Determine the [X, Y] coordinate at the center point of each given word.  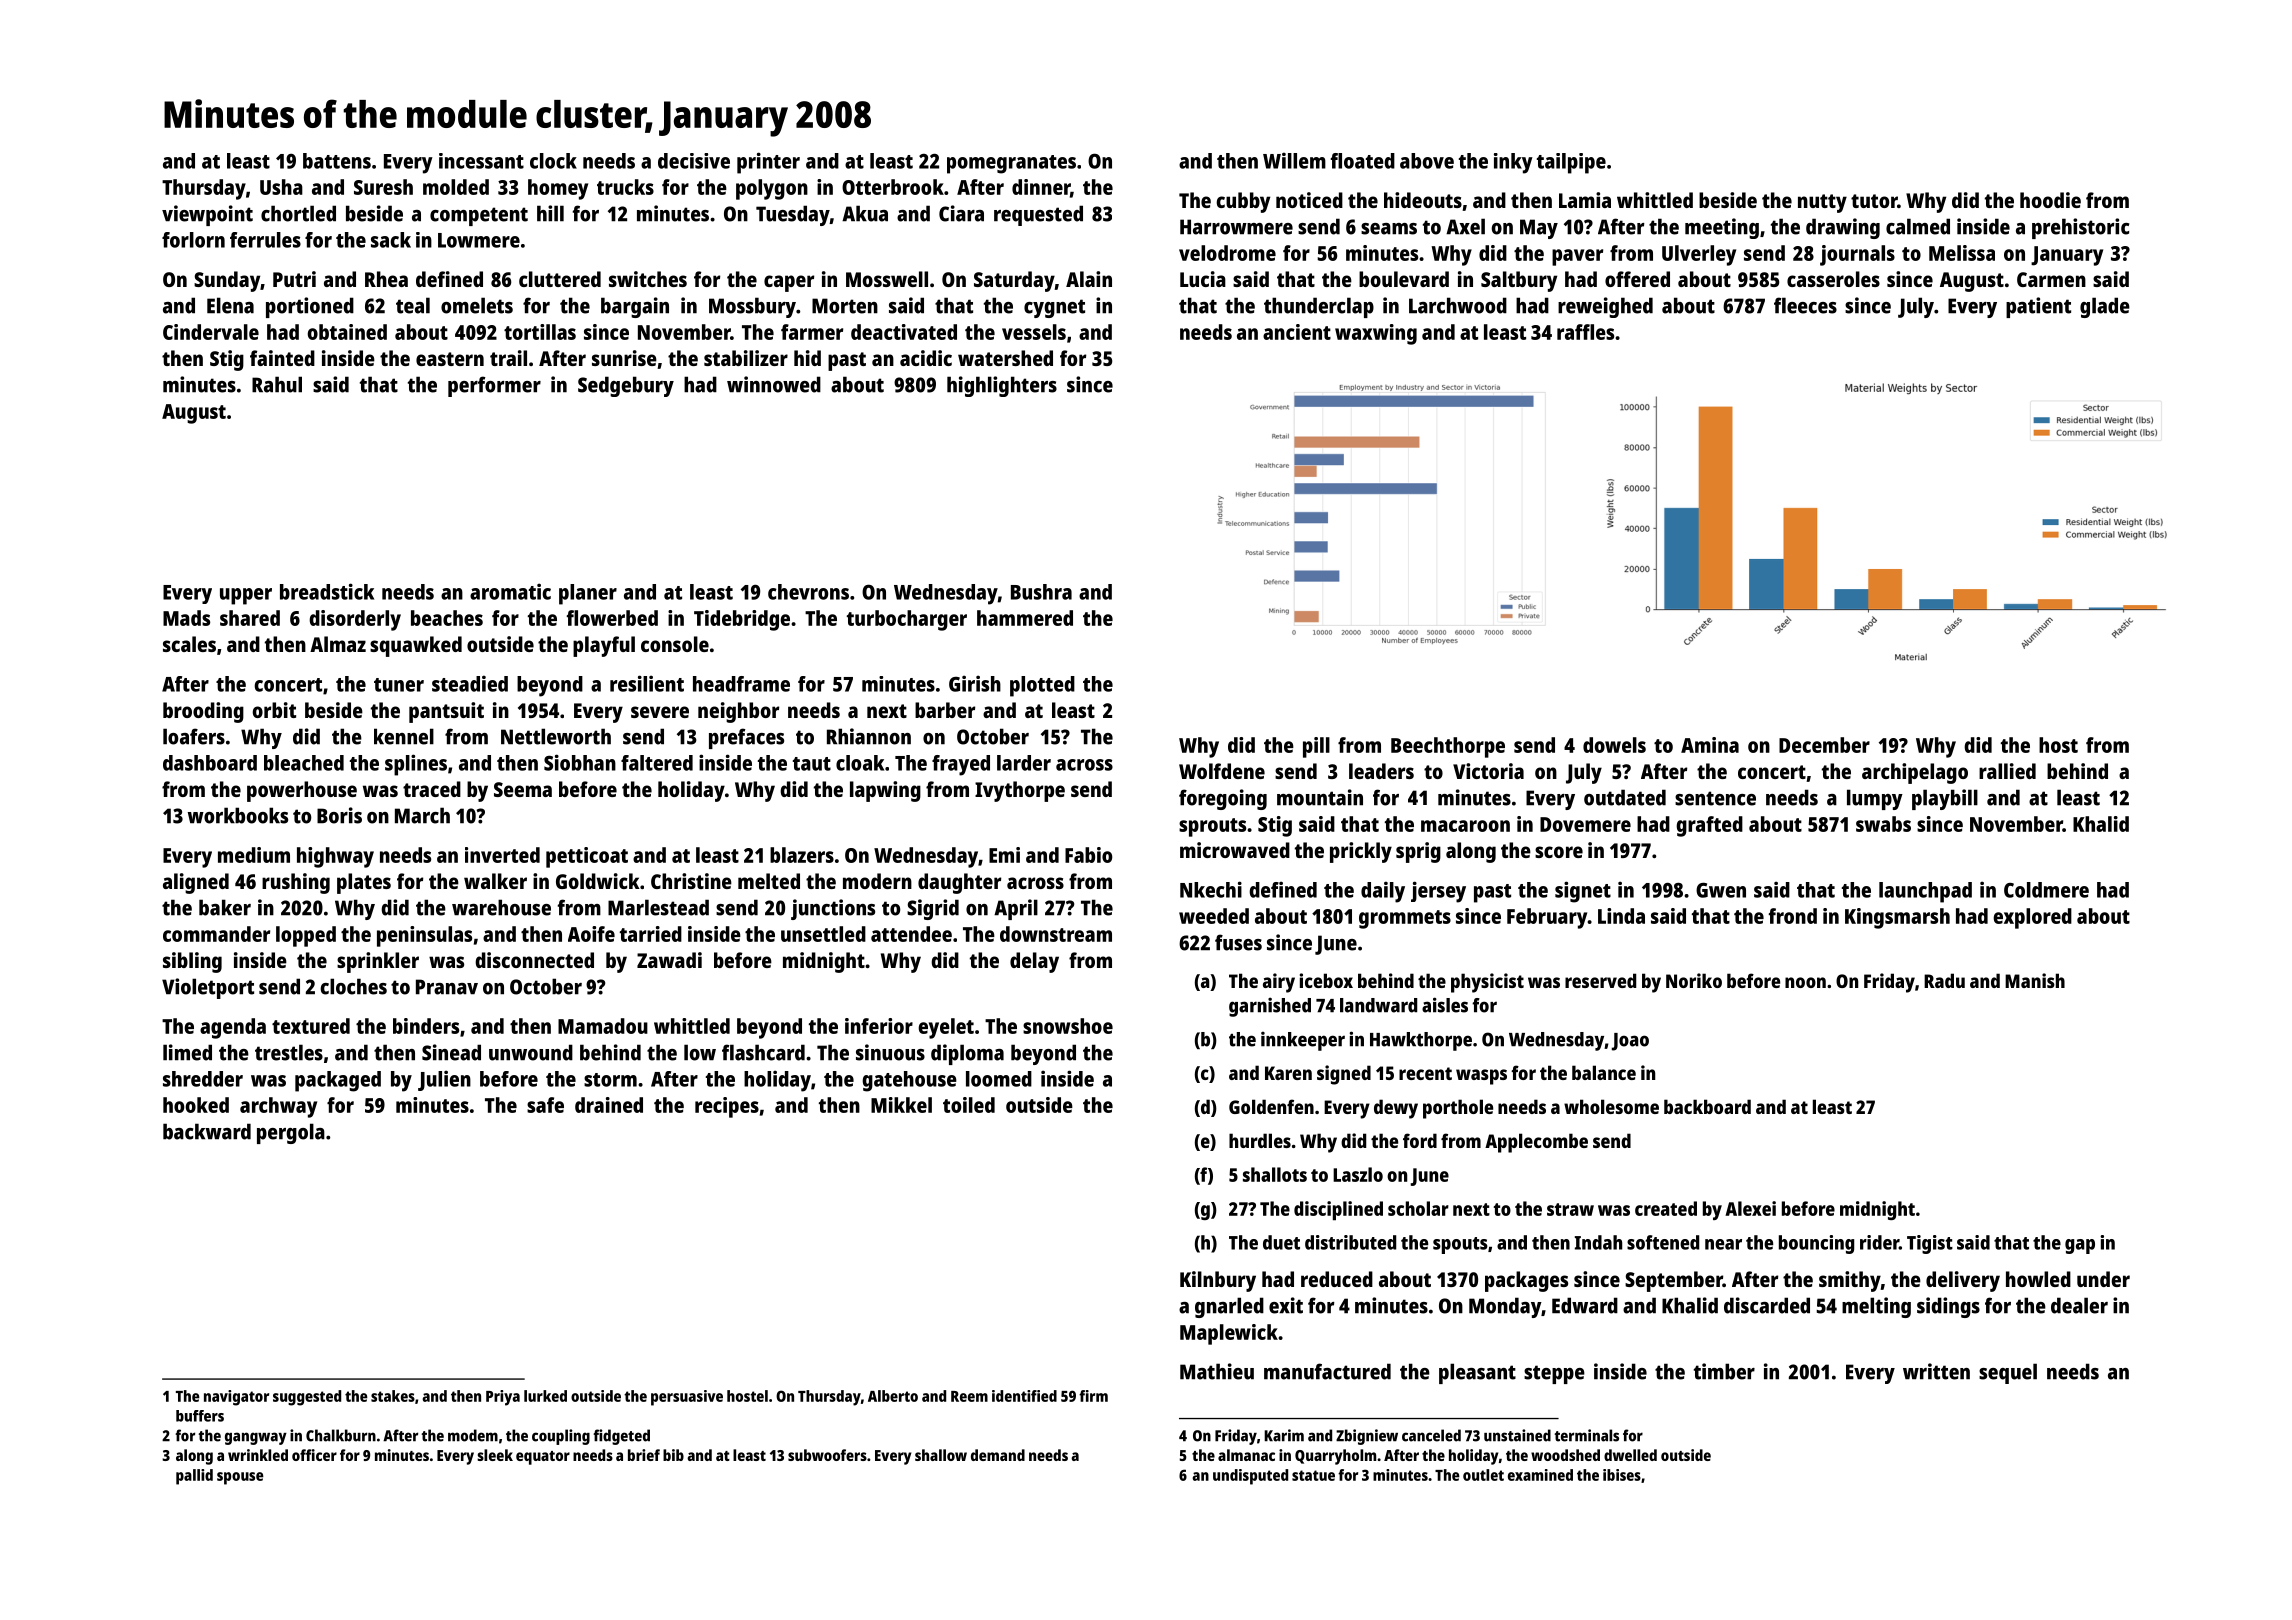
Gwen [1721, 890]
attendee [911, 934]
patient [2038, 307]
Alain [1089, 279]
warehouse [501, 907]
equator [543, 1458]
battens [337, 161]
